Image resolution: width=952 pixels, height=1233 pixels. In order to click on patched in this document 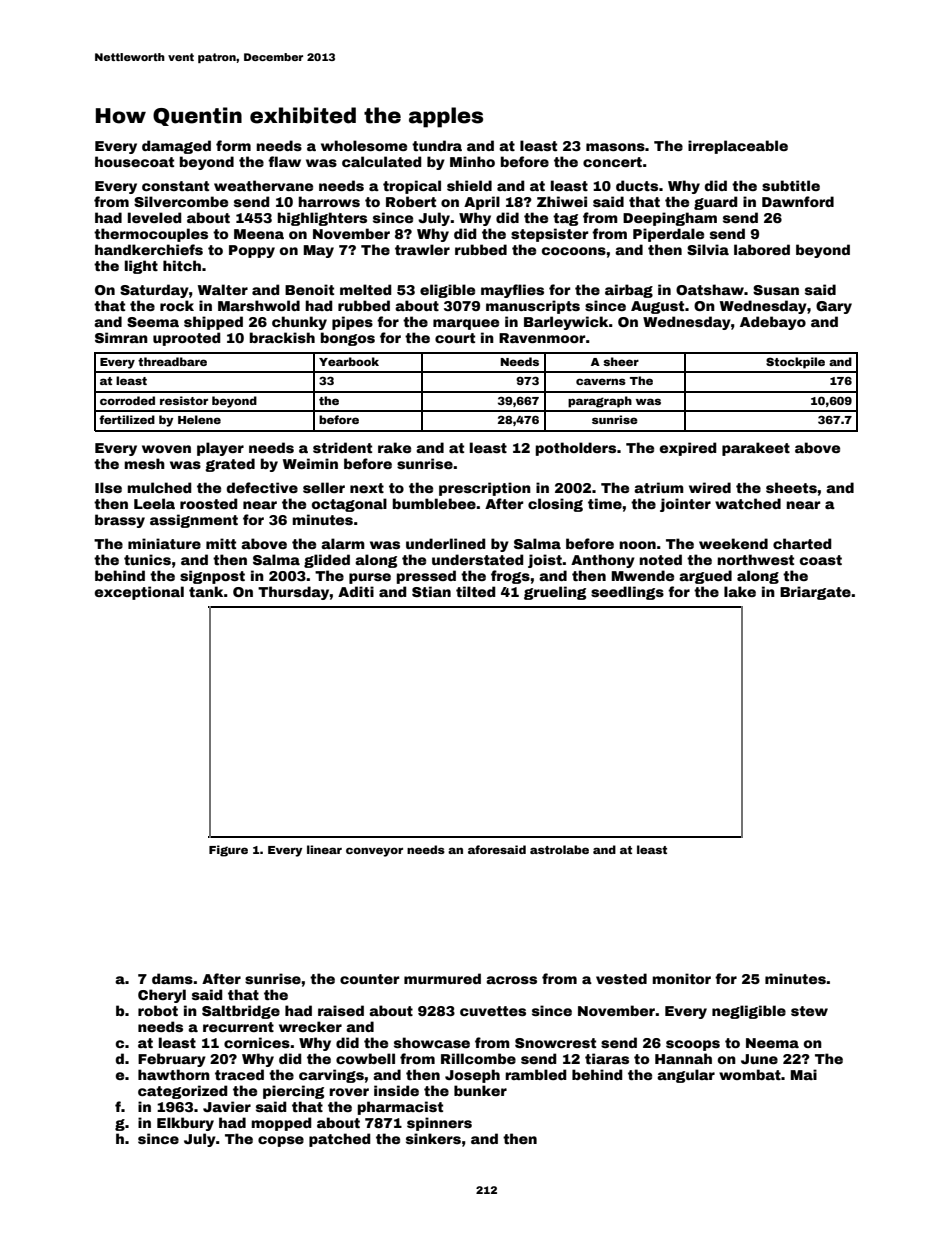, I will do `click(340, 1140)`.
